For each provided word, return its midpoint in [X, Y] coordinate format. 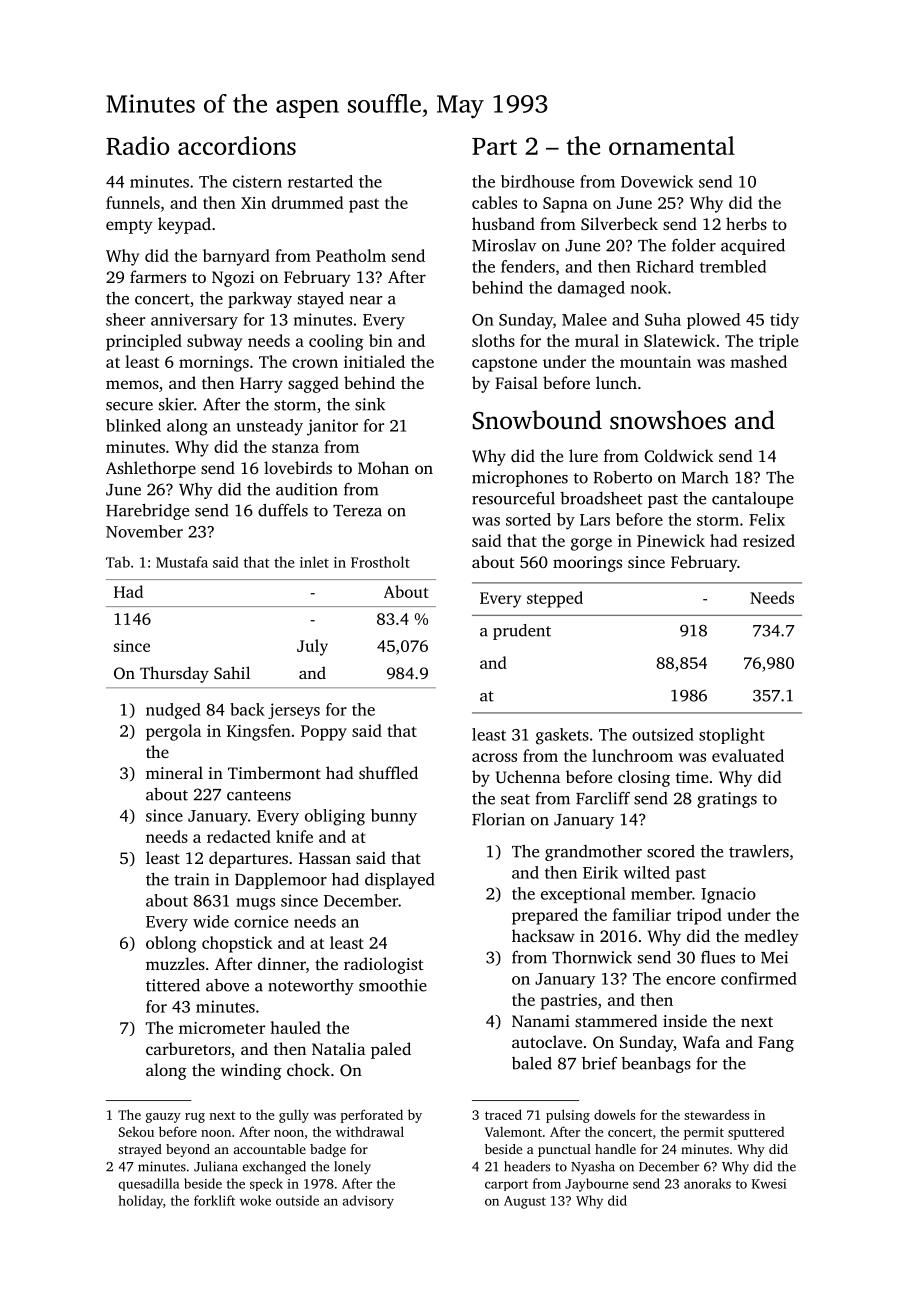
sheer [125, 319]
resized [769, 540]
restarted [320, 181]
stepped [555, 599]
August [525, 1202]
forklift [214, 1200]
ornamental [672, 145]
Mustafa [182, 562]
